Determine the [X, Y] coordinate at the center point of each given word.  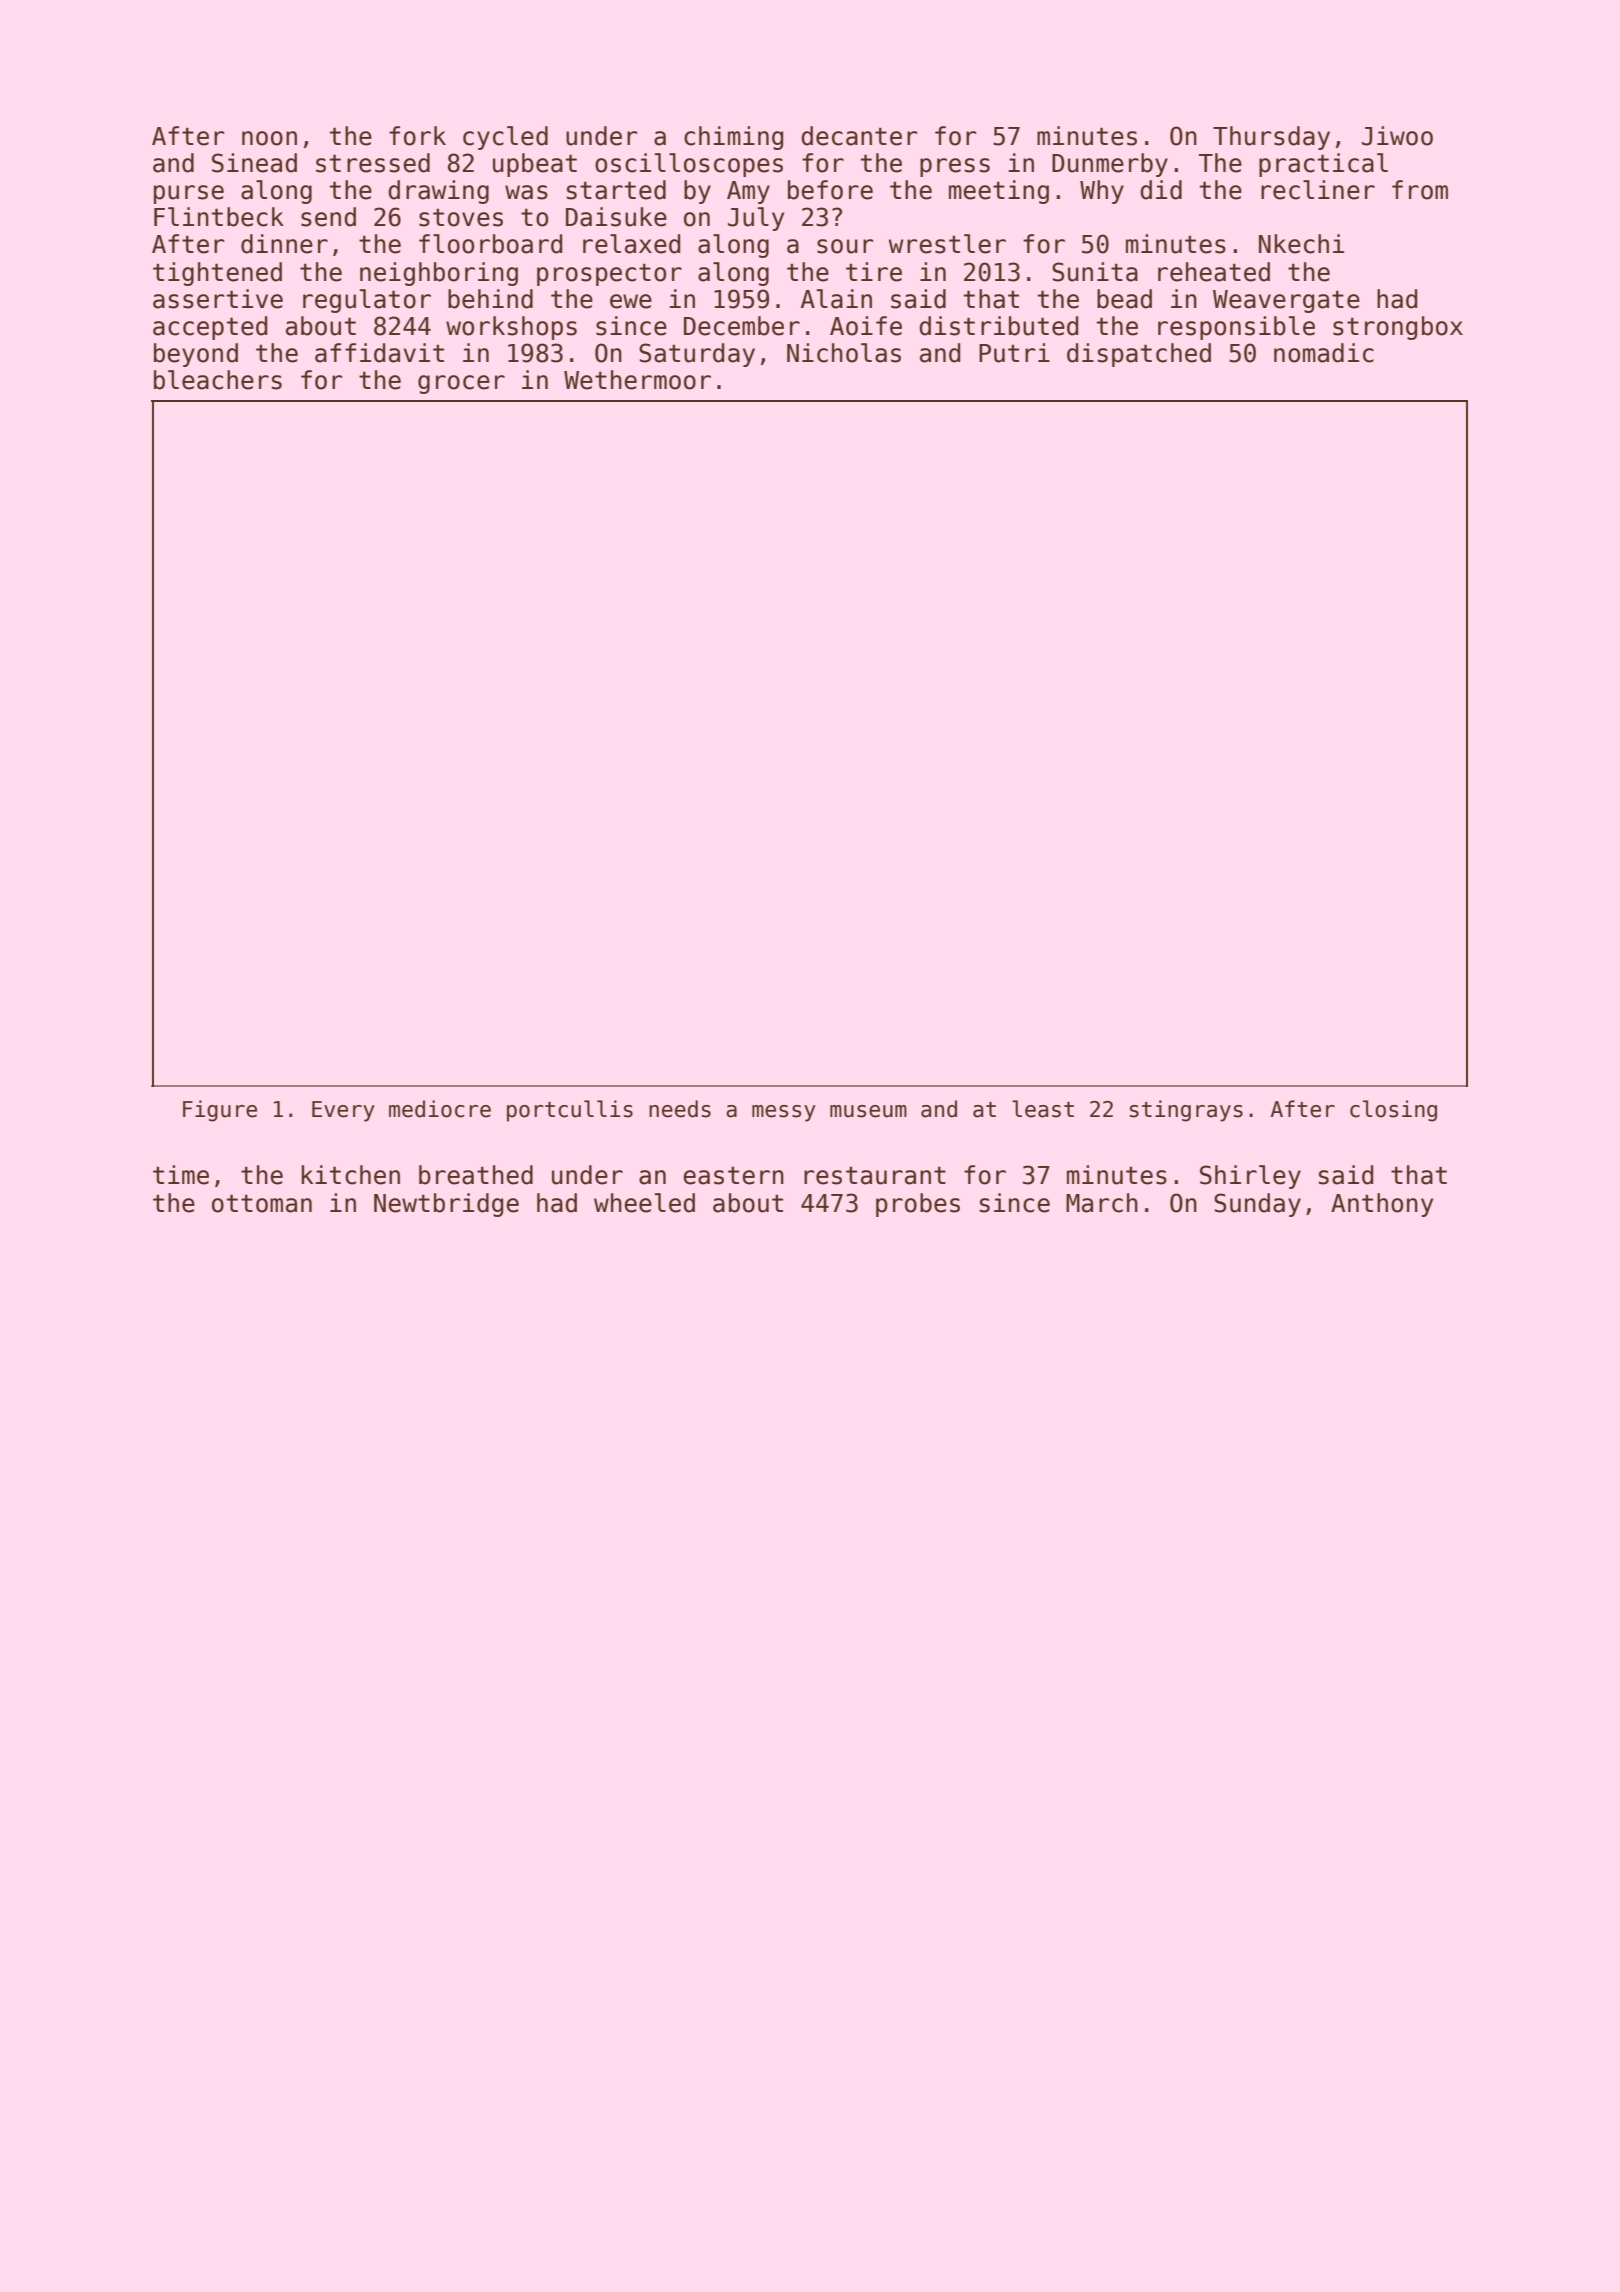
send [328, 217]
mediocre [440, 1109]
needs [680, 1109]
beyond [196, 355]
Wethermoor [637, 380]
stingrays [1186, 1111]
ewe [631, 301]
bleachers [218, 380]
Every [343, 1111]
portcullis [570, 1111]
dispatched [1139, 355]
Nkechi [1301, 244]
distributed [998, 326]
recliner [1318, 190]
